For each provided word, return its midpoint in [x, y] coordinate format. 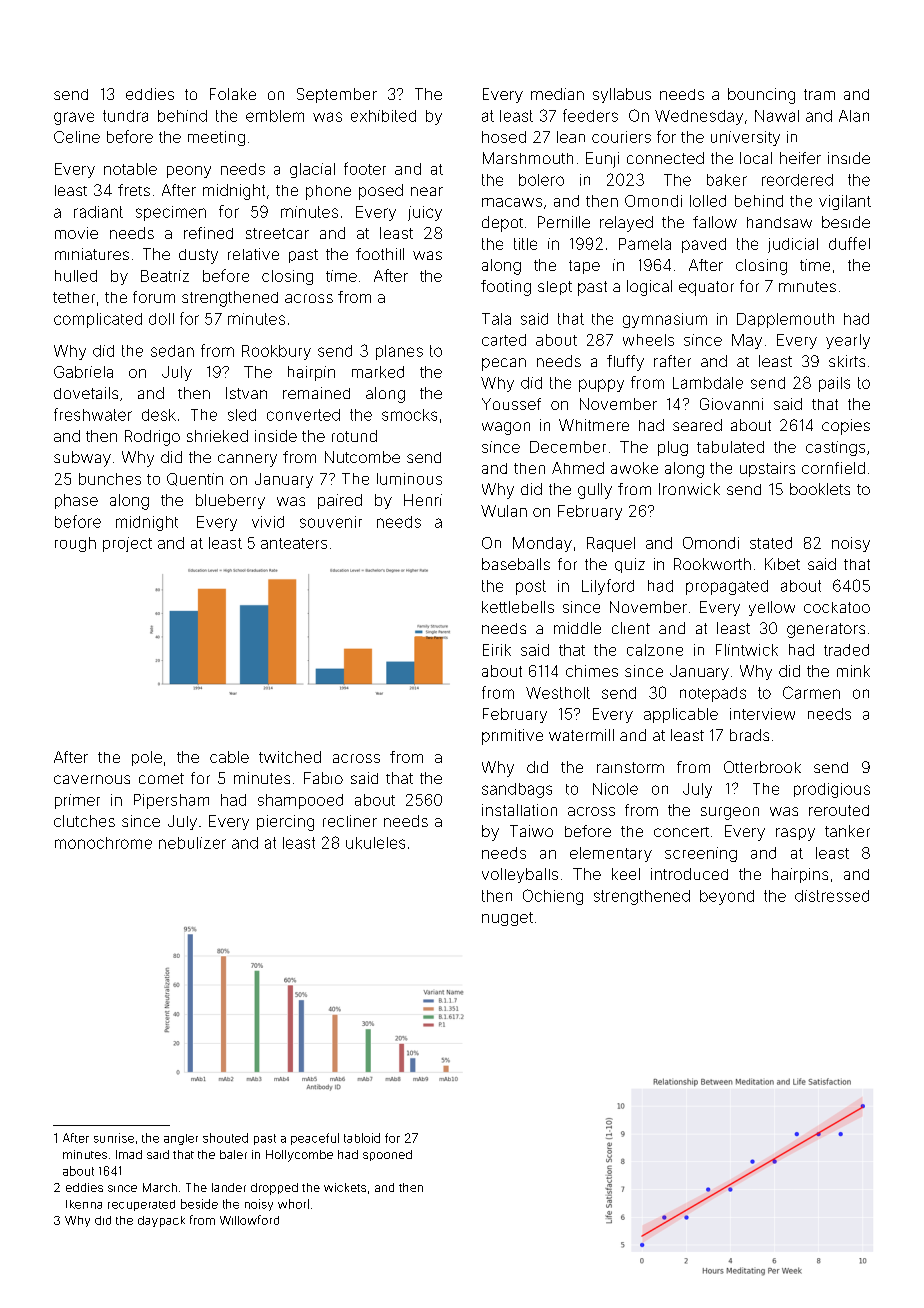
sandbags [517, 790]
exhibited [383, 116]
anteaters [294, 543]
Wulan [504, 511]
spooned [387, 1155]
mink [853, 671]
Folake [233, 94]
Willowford [249, 1220]
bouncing [761, 96]
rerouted [839, 810]
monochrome [103, 843]
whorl [293, 1204]
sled [242, 415]
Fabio [323, 778]
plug [673, 448]
